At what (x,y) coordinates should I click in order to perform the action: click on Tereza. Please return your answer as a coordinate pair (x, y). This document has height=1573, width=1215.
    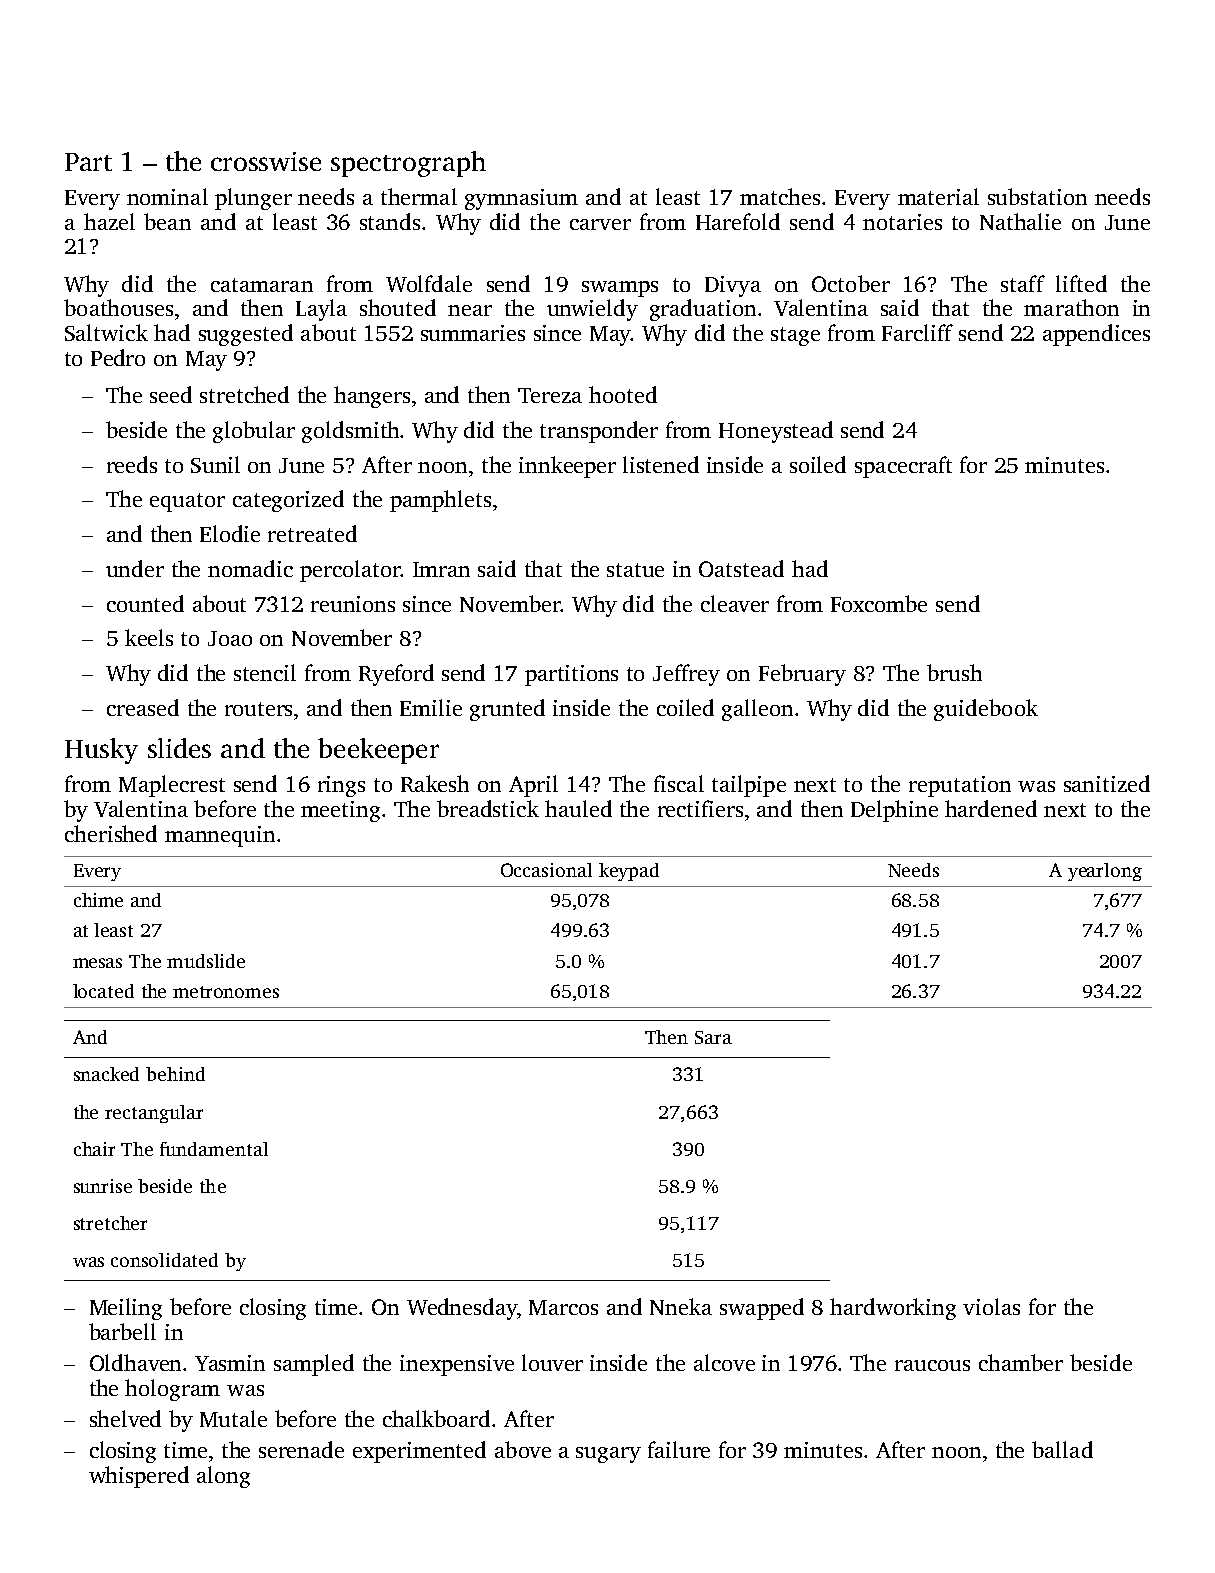
    Looking at the image, I should click on (550, 395).
